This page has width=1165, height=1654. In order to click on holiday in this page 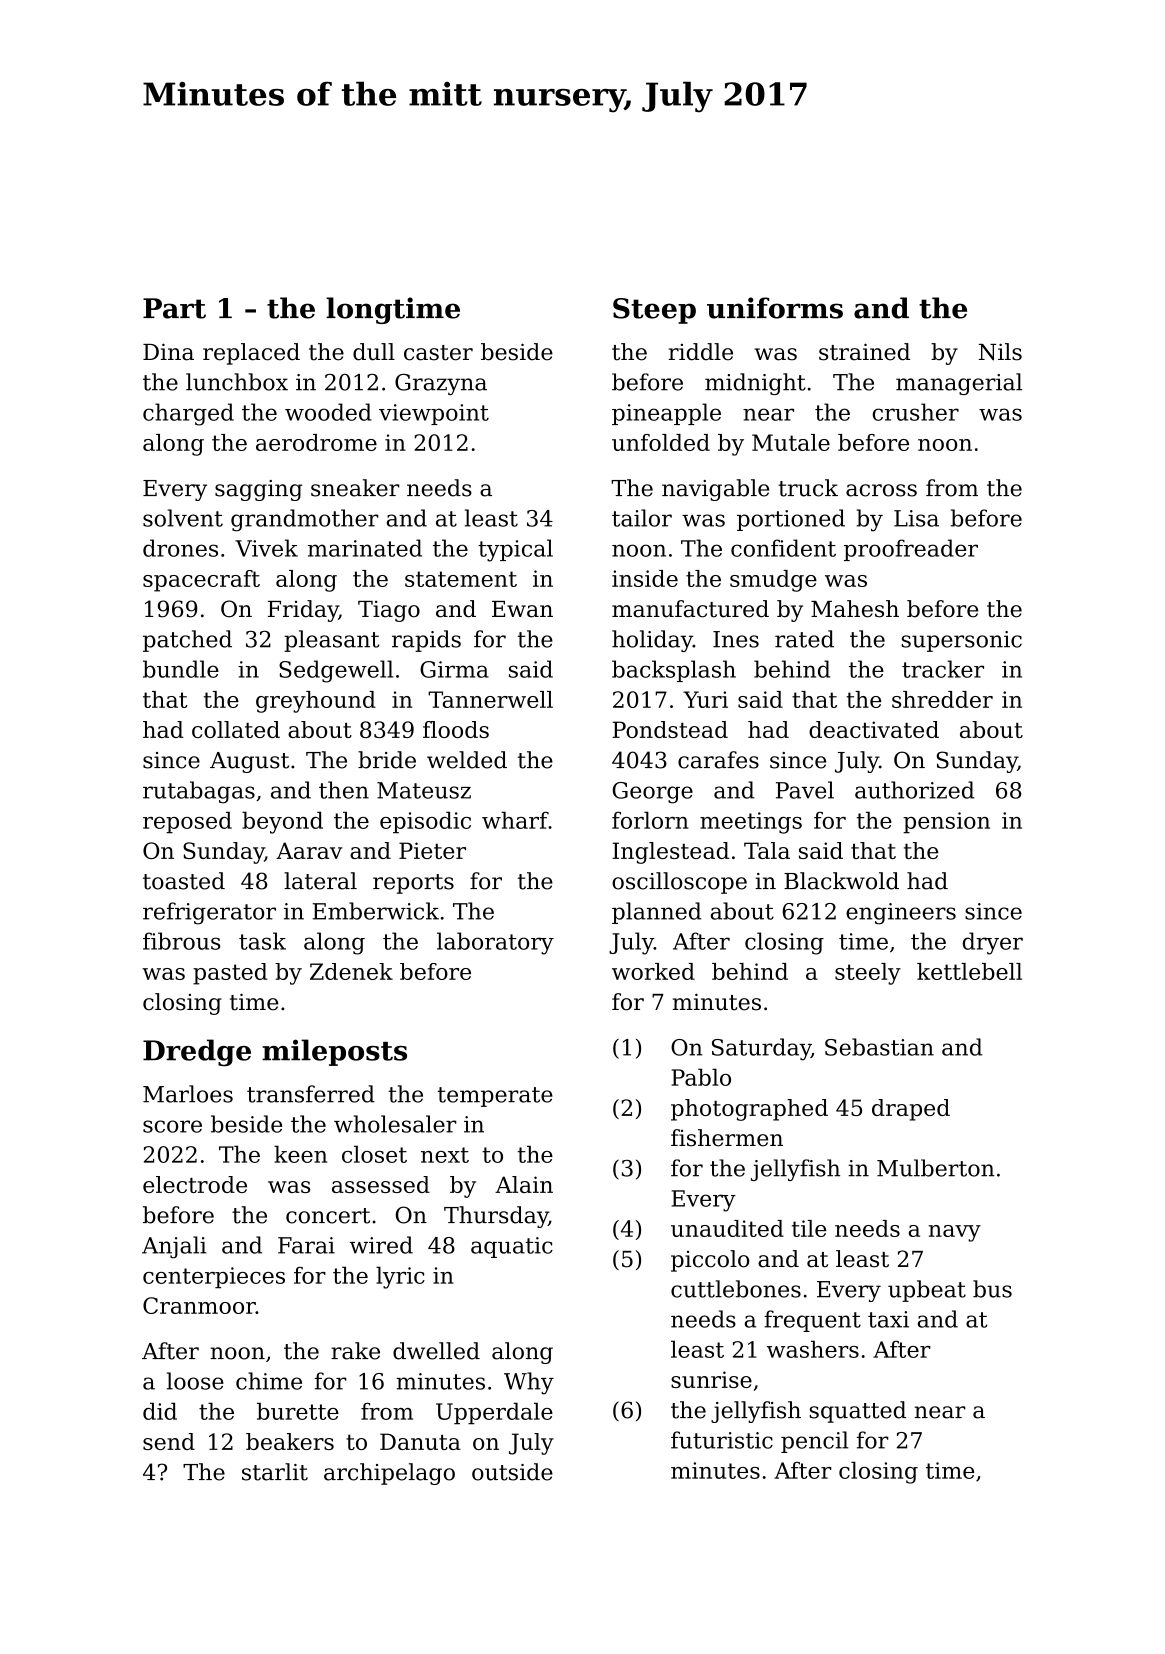, I will do `click(652, 641)`.
